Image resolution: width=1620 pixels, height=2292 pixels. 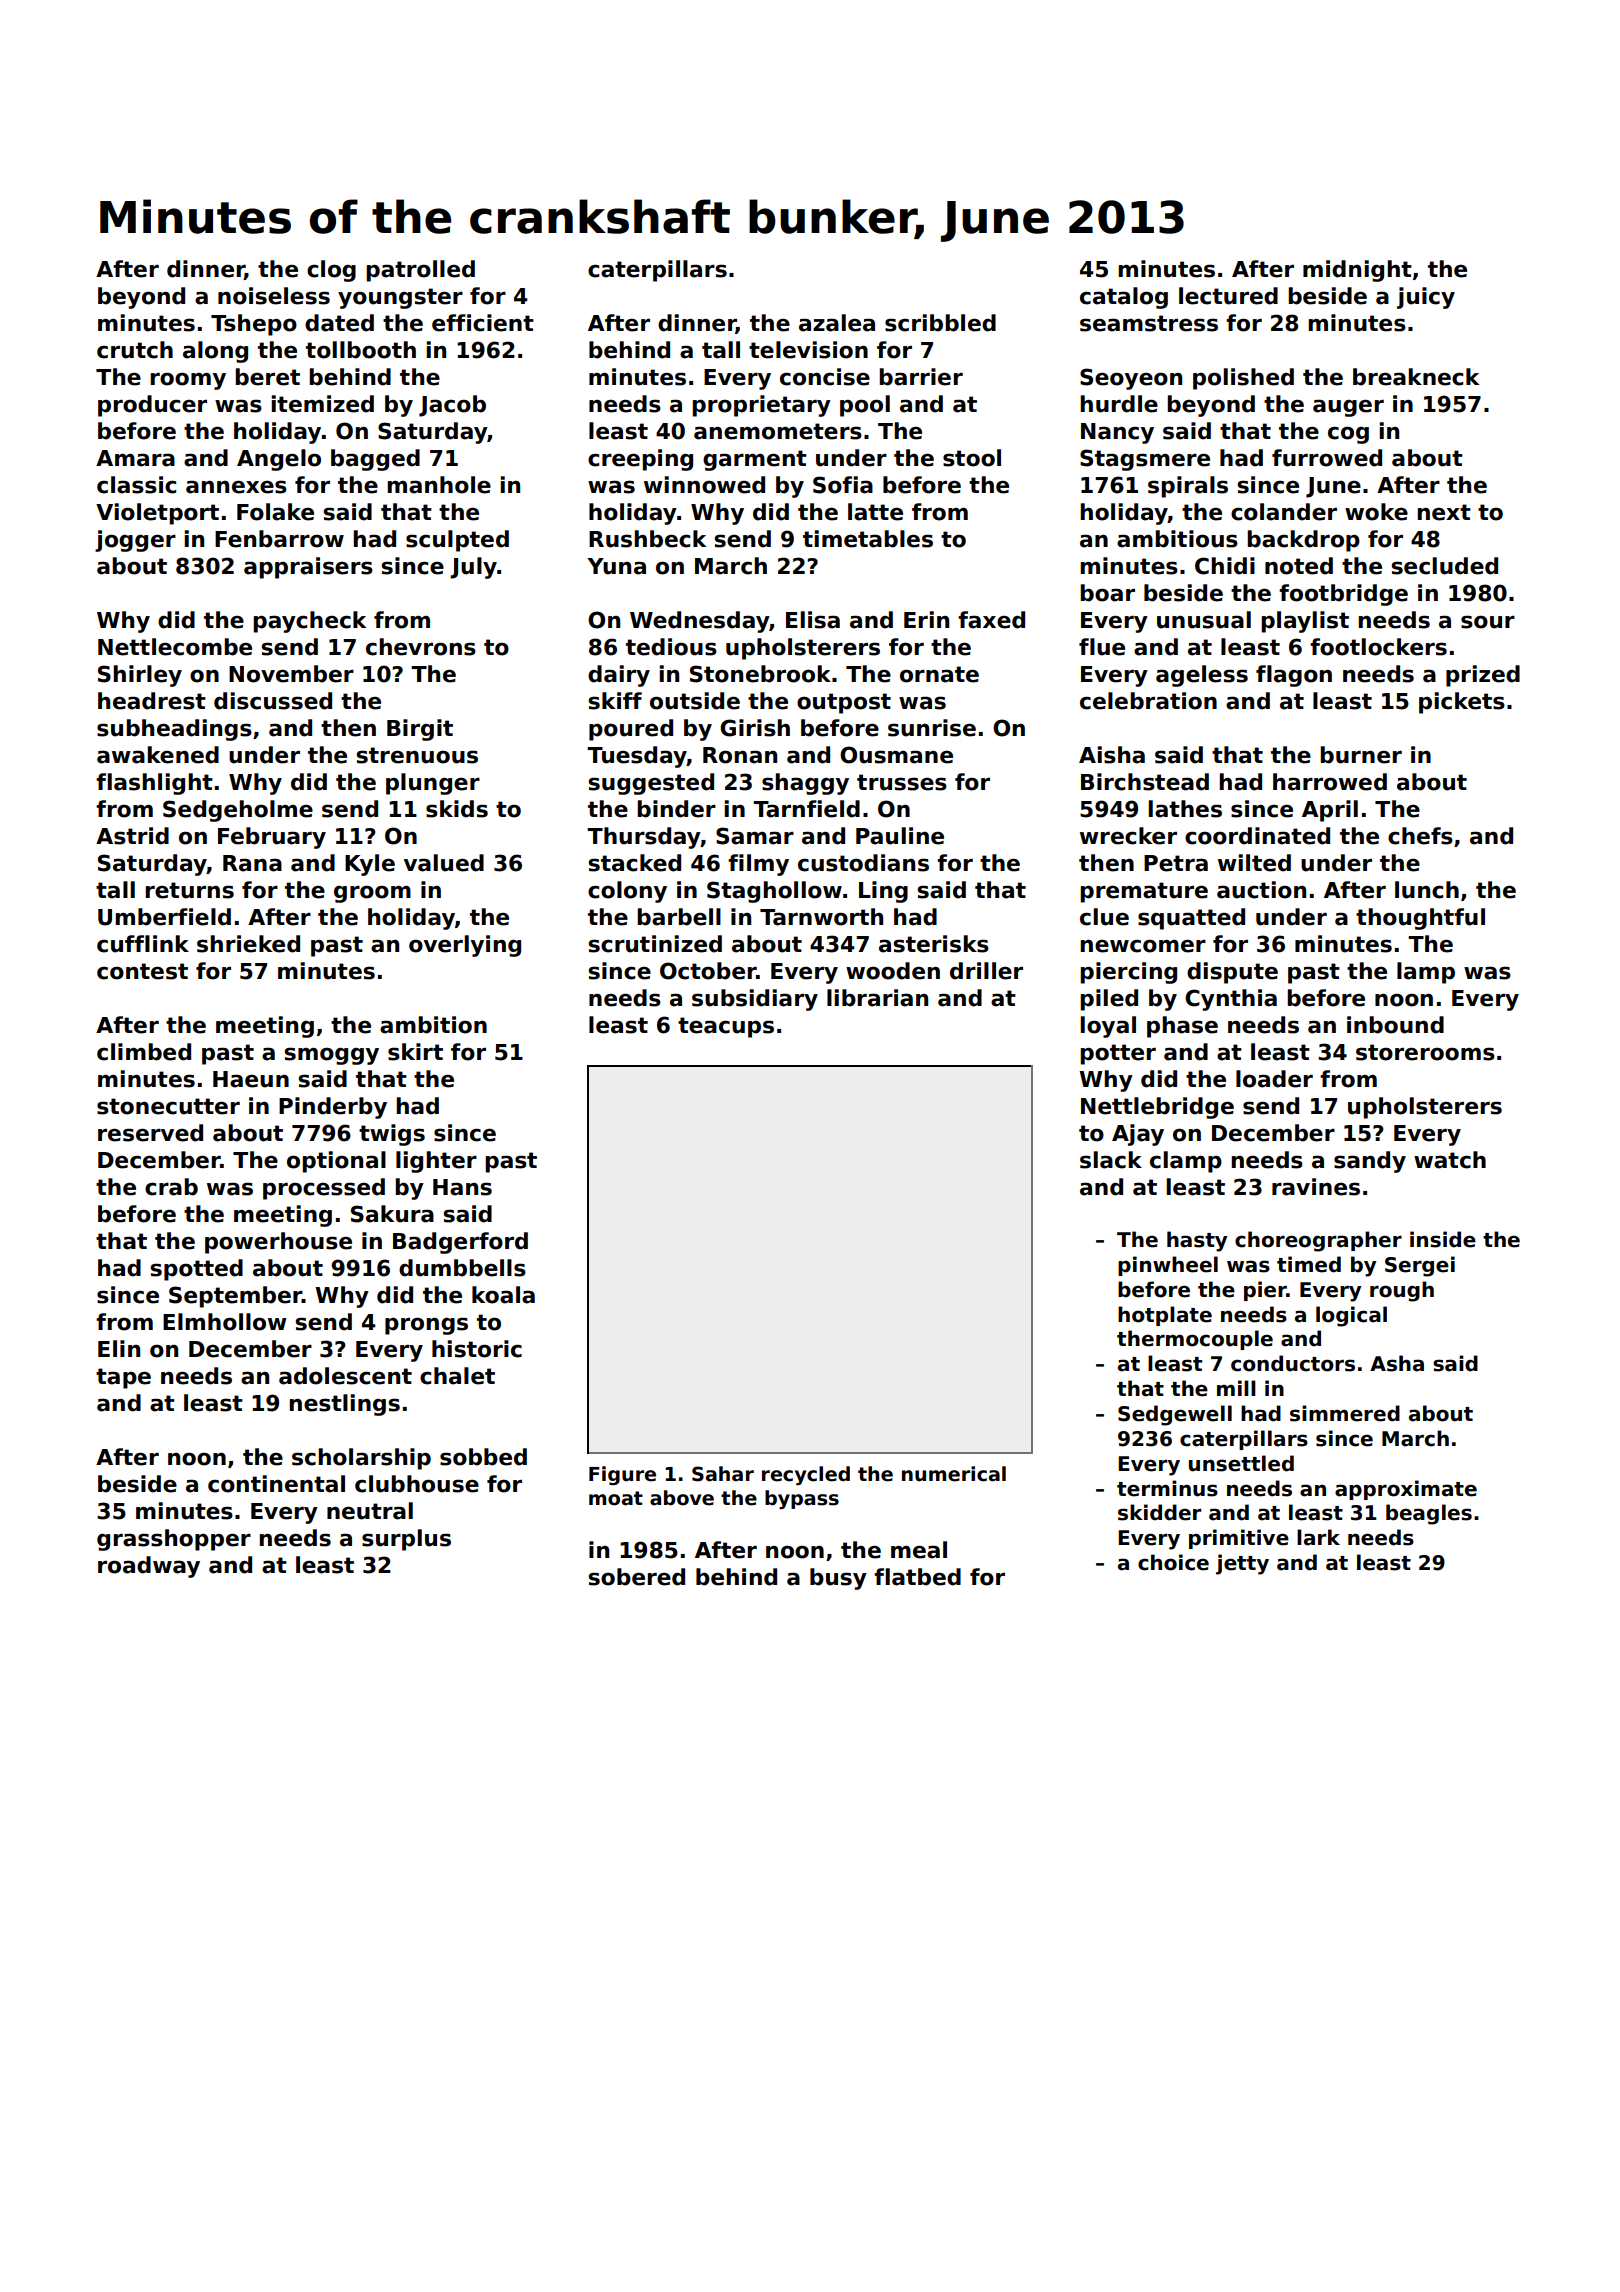 What do you see at coordinates (420, 271) in the document?
I see `patrolled` at bounding box center [420, 271].
